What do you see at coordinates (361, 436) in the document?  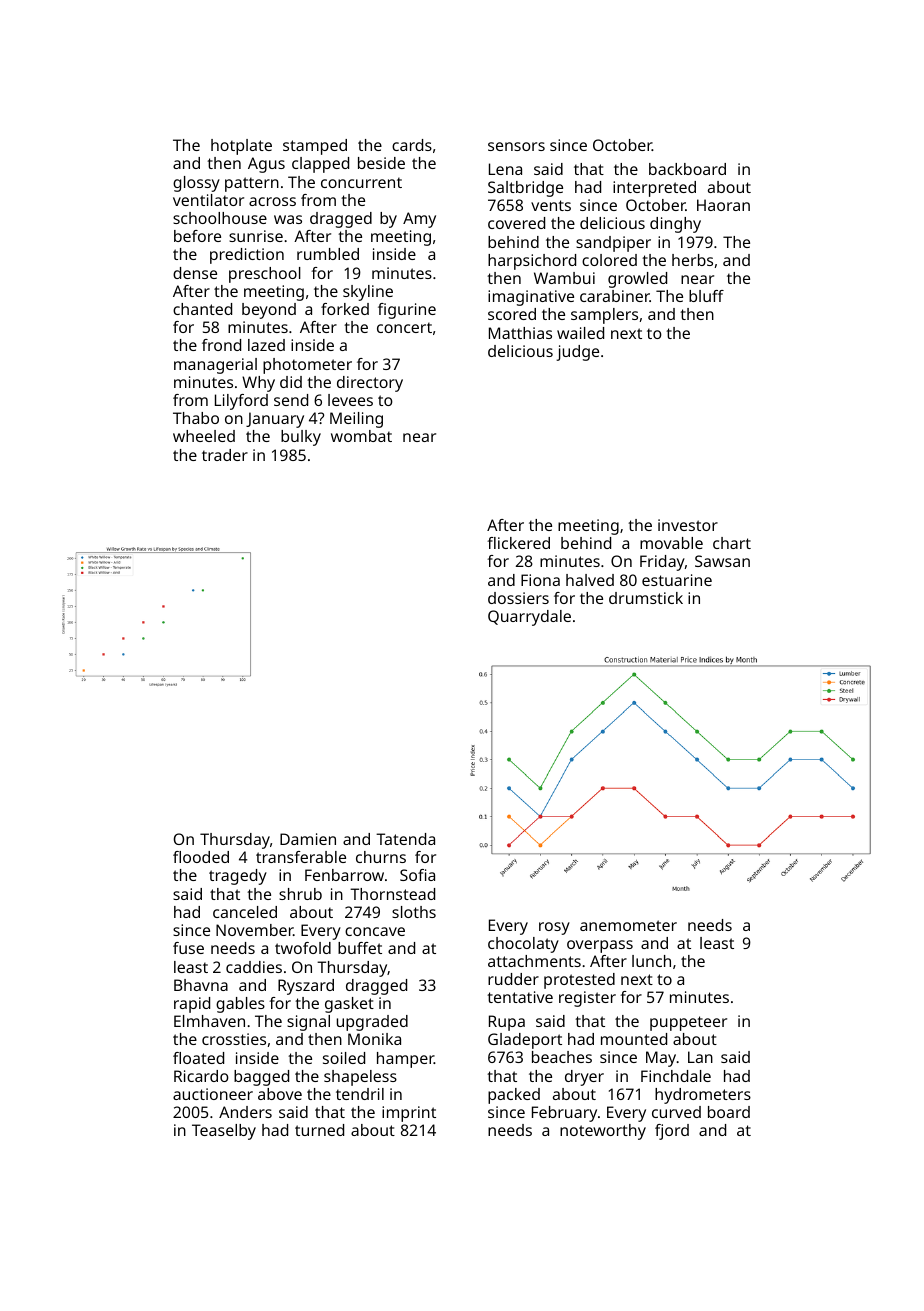 I see `wombat` at bounding box center [361, 436].
